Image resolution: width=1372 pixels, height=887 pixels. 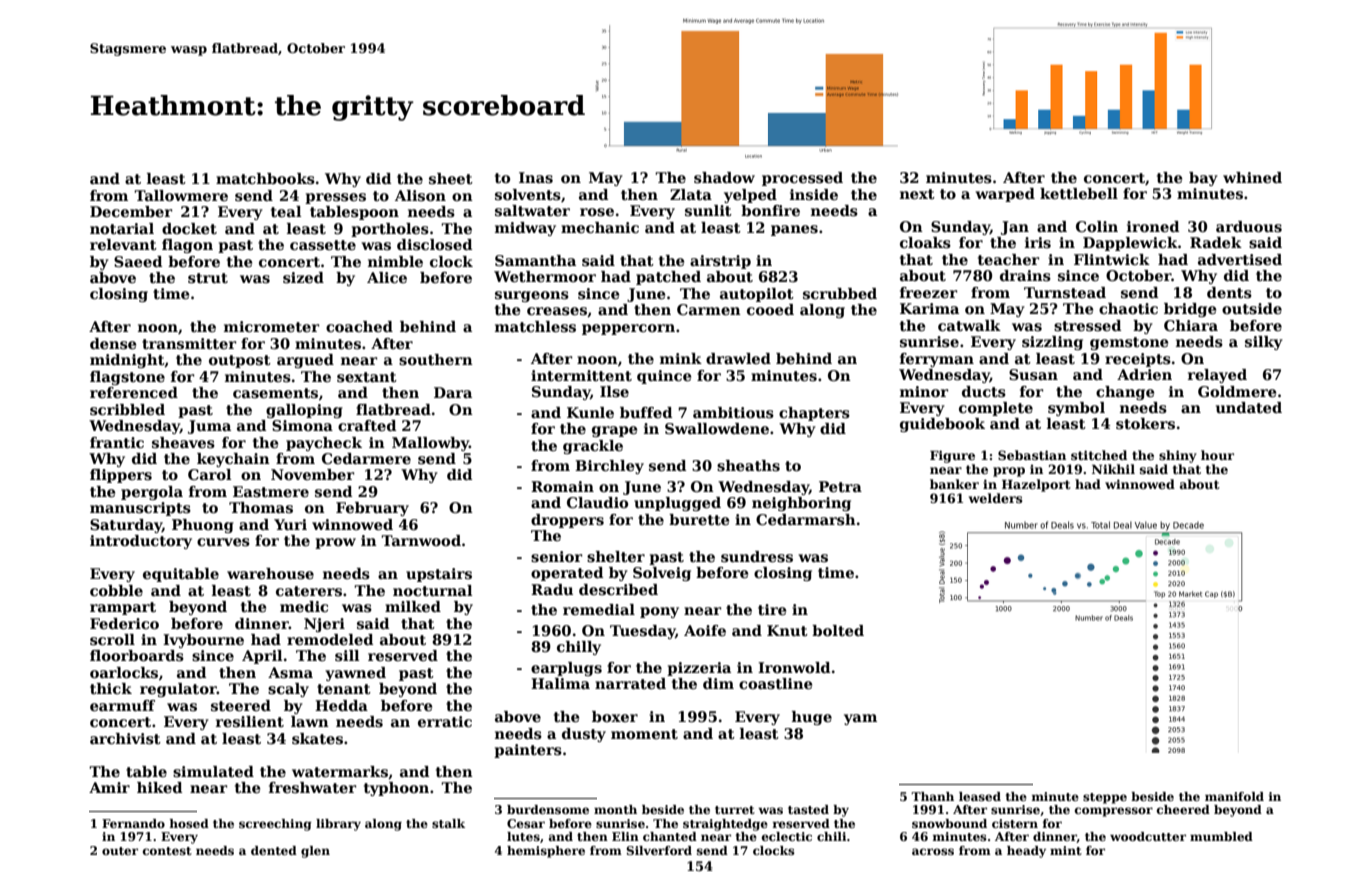 I want to click on chilly, so click(x=579, y=648).
